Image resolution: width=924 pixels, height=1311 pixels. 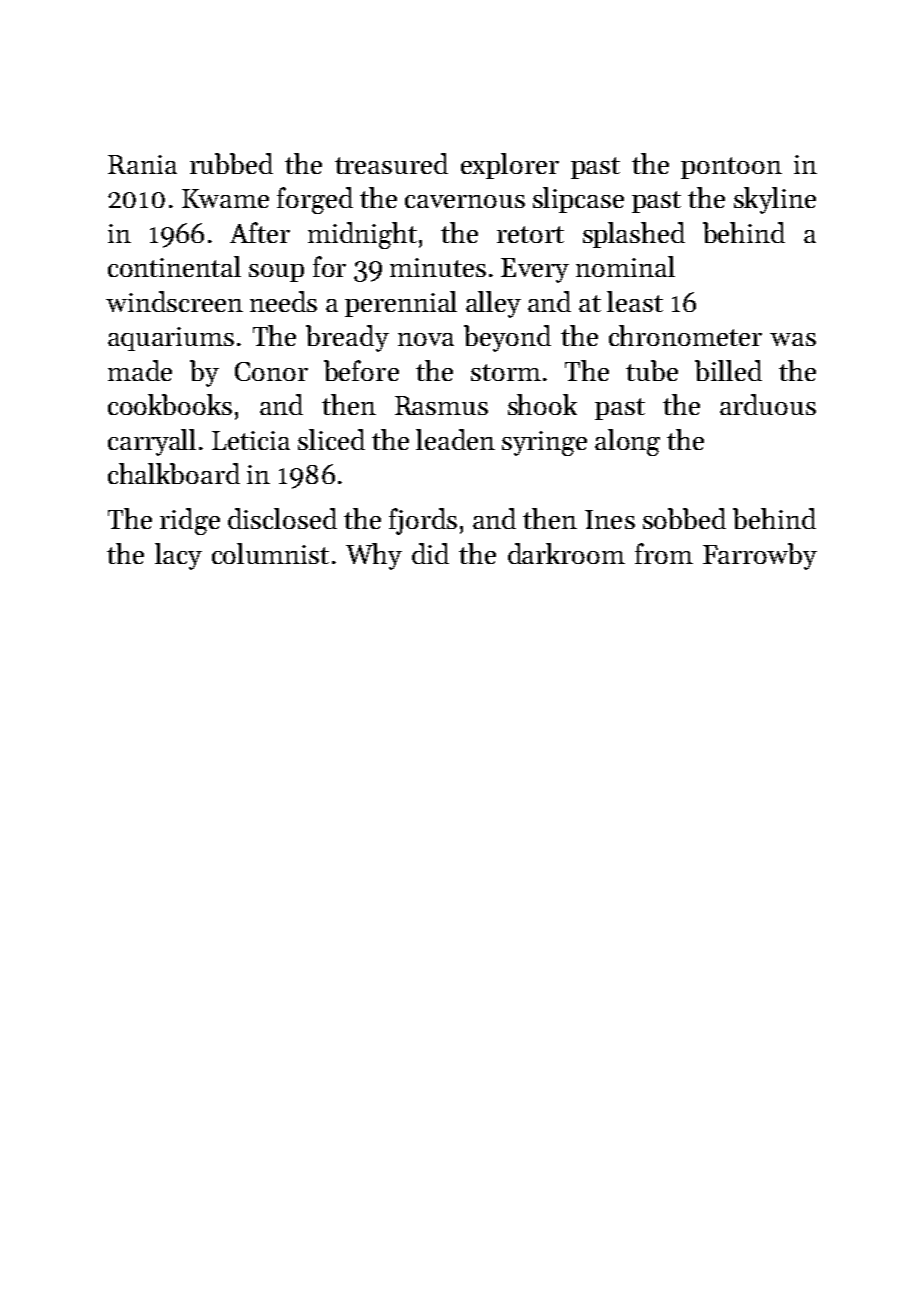 I want to click on treasured, so click(x=391, y=163).
